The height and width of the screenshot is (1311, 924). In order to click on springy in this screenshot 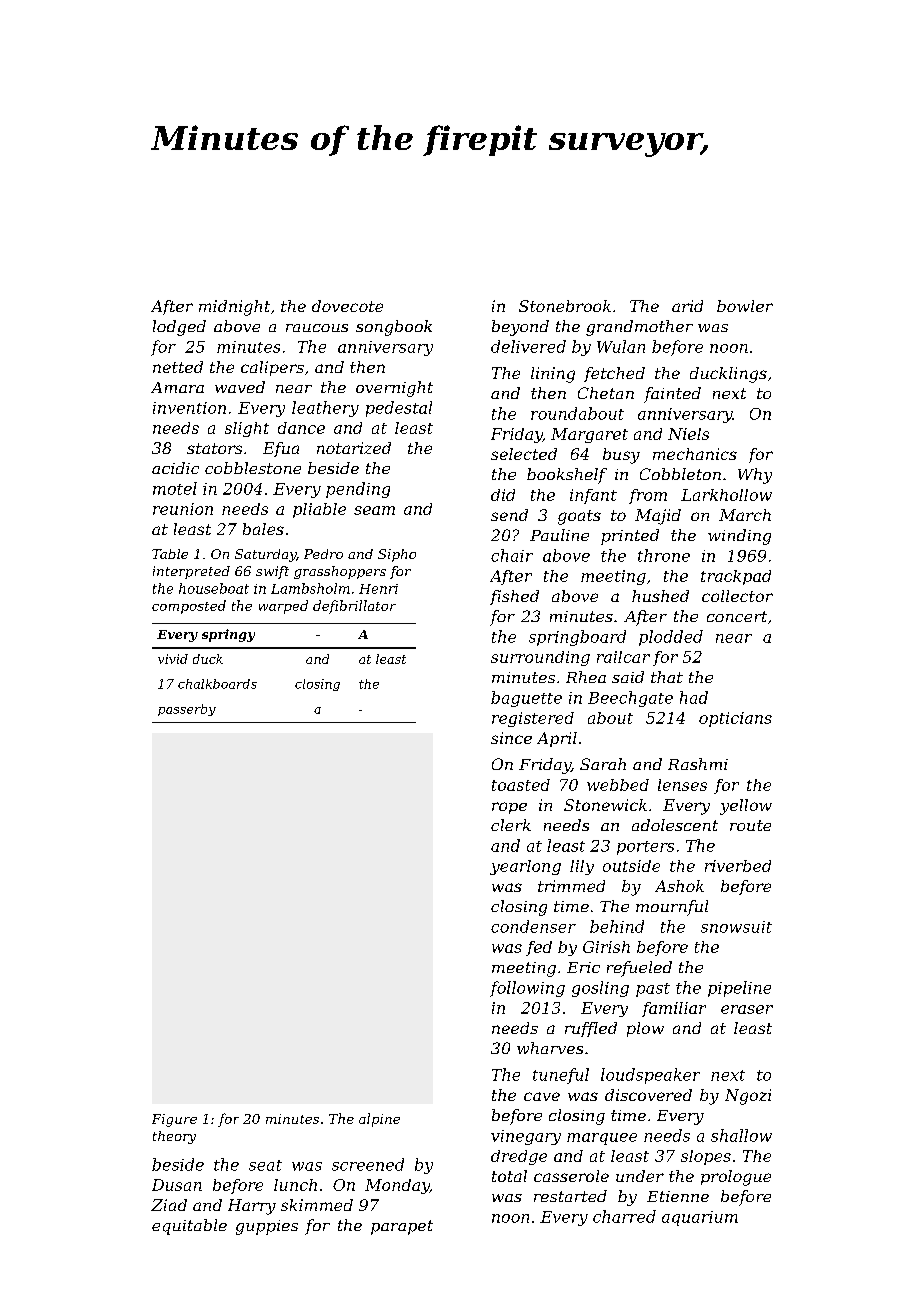, I will do `click(228, 635)`.
